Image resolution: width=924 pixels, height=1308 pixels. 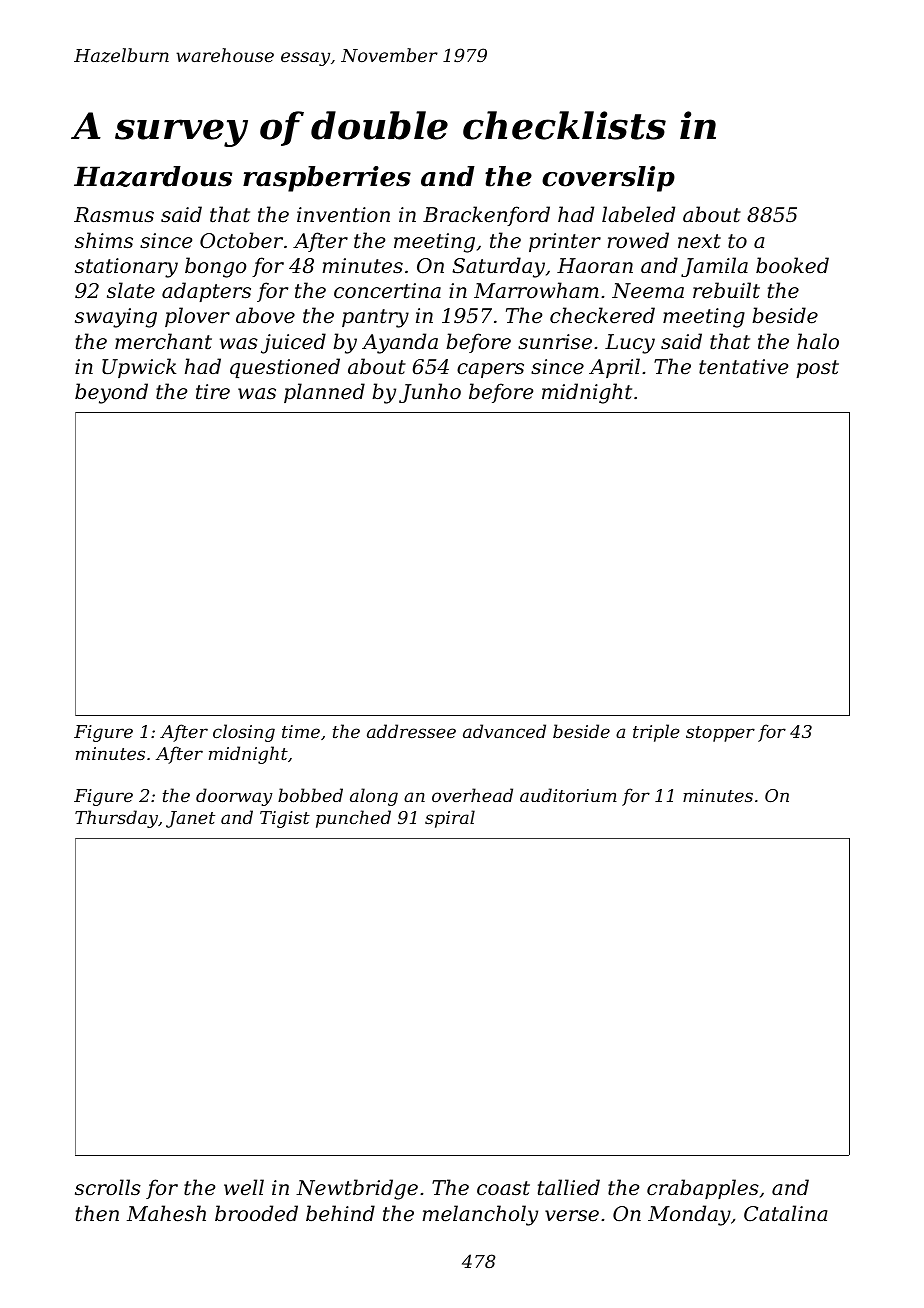 What do you see at coordinates (743, 367) in the page?
I see `tentative` at bounding box center [743, 367].
